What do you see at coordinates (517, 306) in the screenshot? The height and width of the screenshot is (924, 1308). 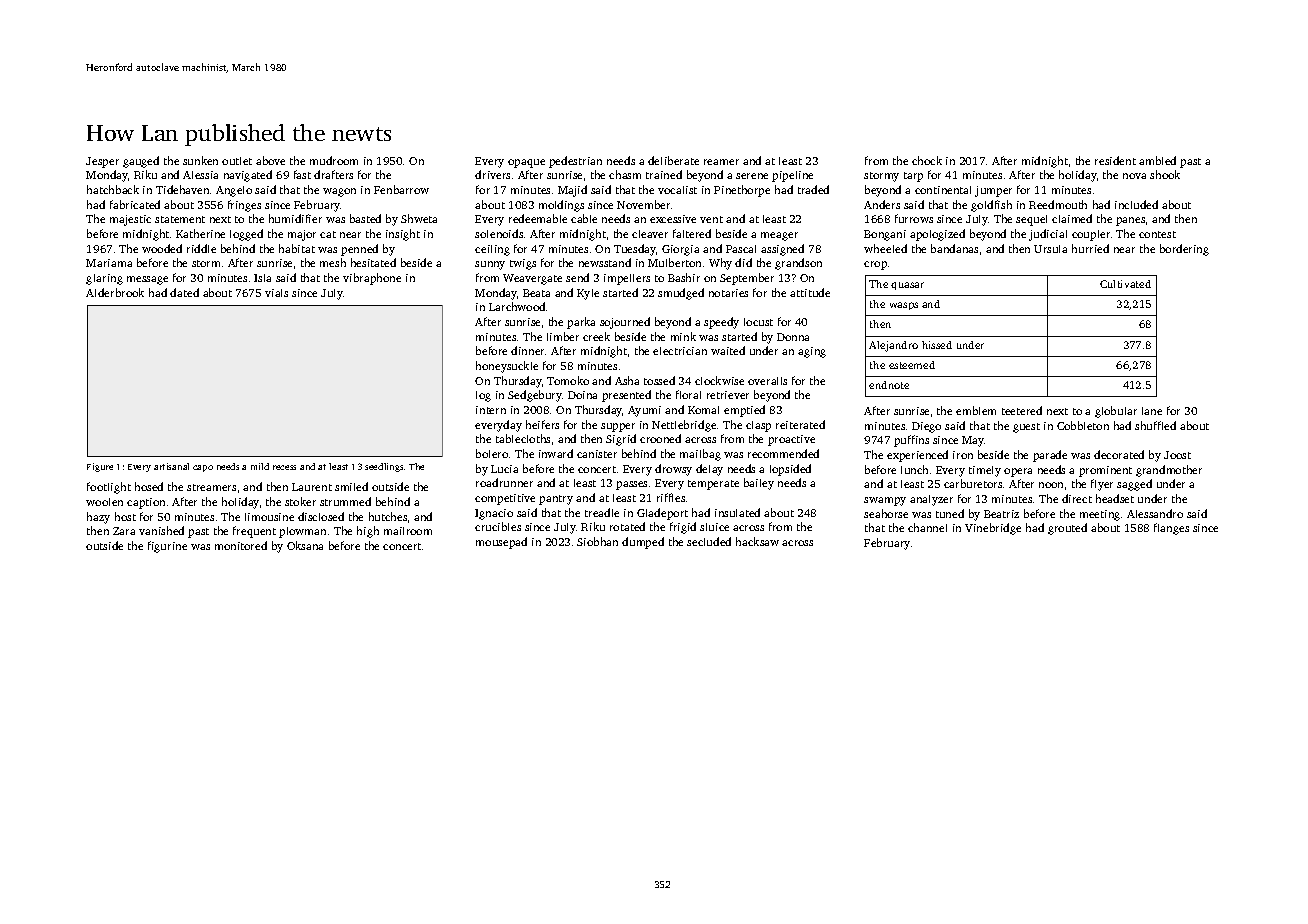 I see `Larchwood` at bounding box center [517, 306].
